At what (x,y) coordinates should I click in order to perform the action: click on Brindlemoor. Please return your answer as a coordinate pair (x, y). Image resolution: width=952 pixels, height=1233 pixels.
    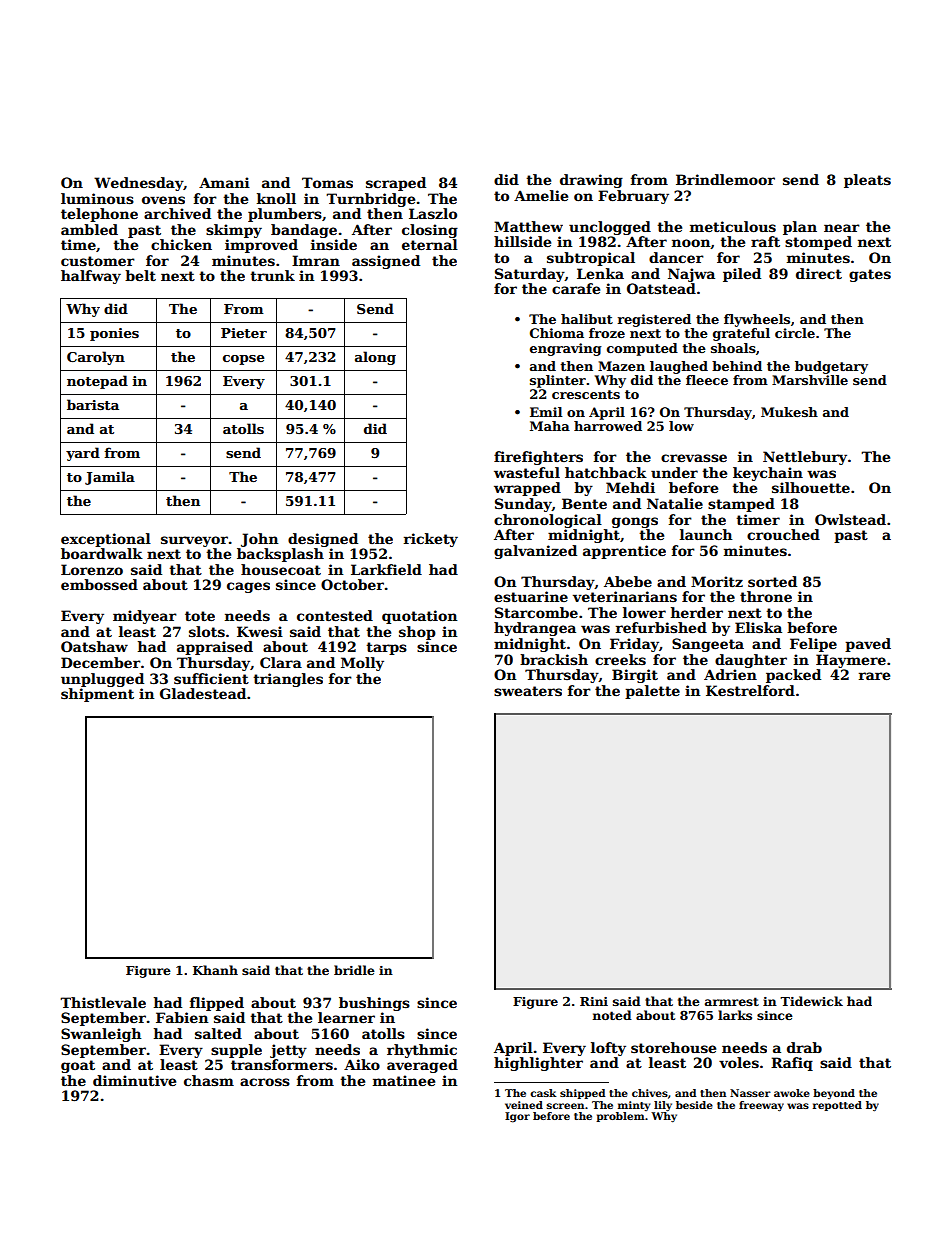
    Looking at the image, I should click on (725, 179).
